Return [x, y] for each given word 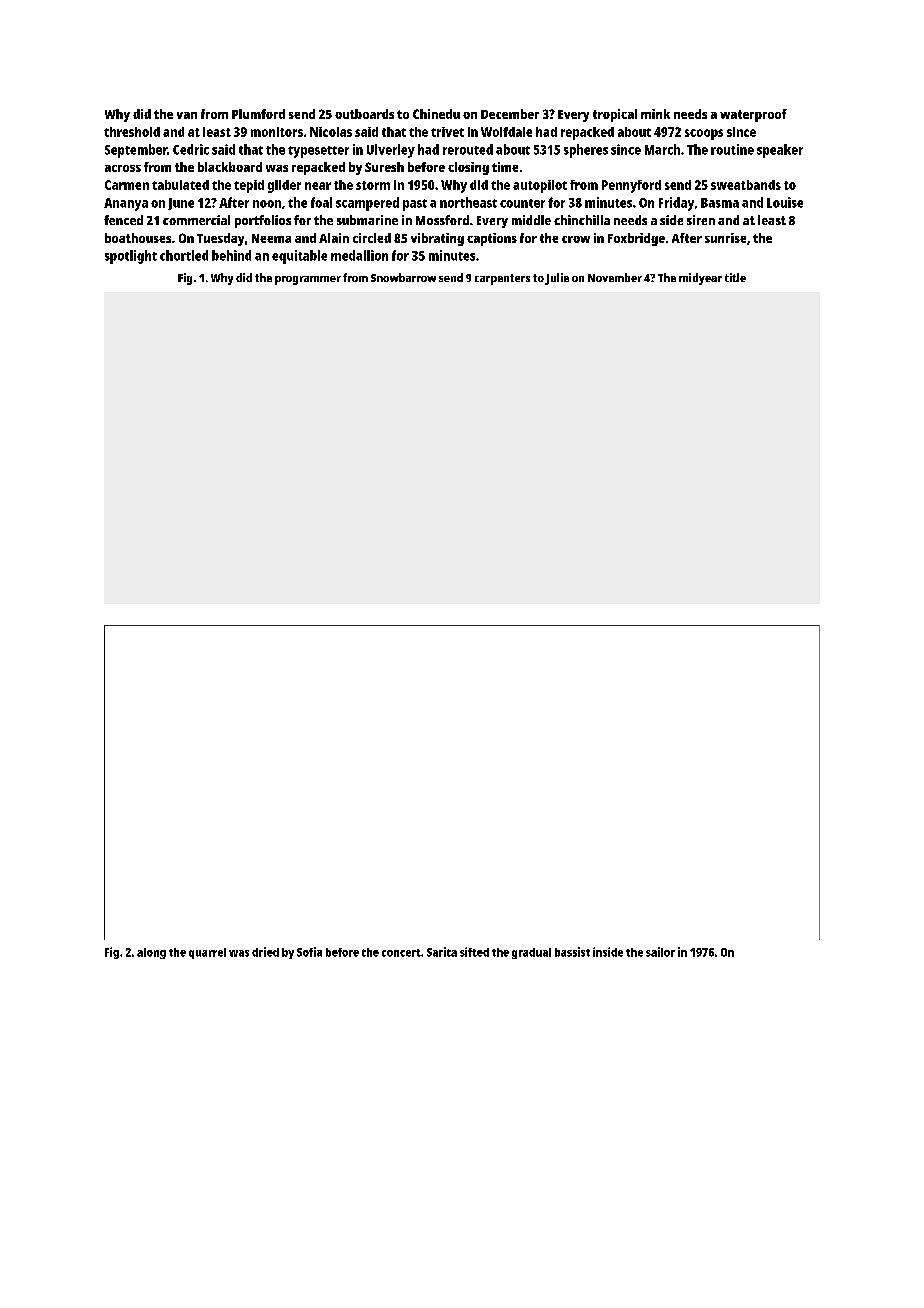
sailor [660, 952]
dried [265, 952]
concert [401, 953]
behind [231, 255]
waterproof [753, 115]
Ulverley [391, 151]
